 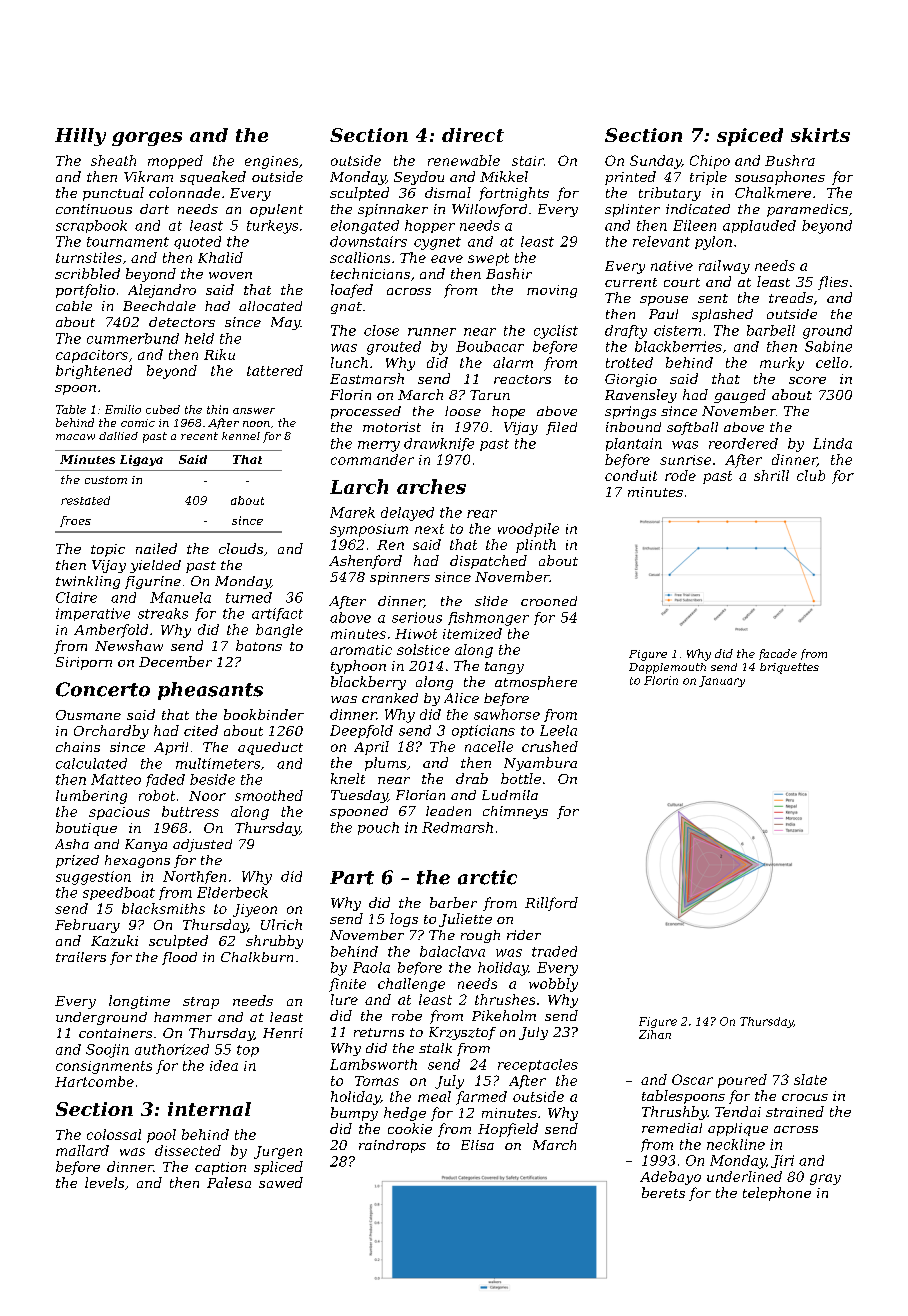 I want to click on sawed, so click(x=281, y=1182).
